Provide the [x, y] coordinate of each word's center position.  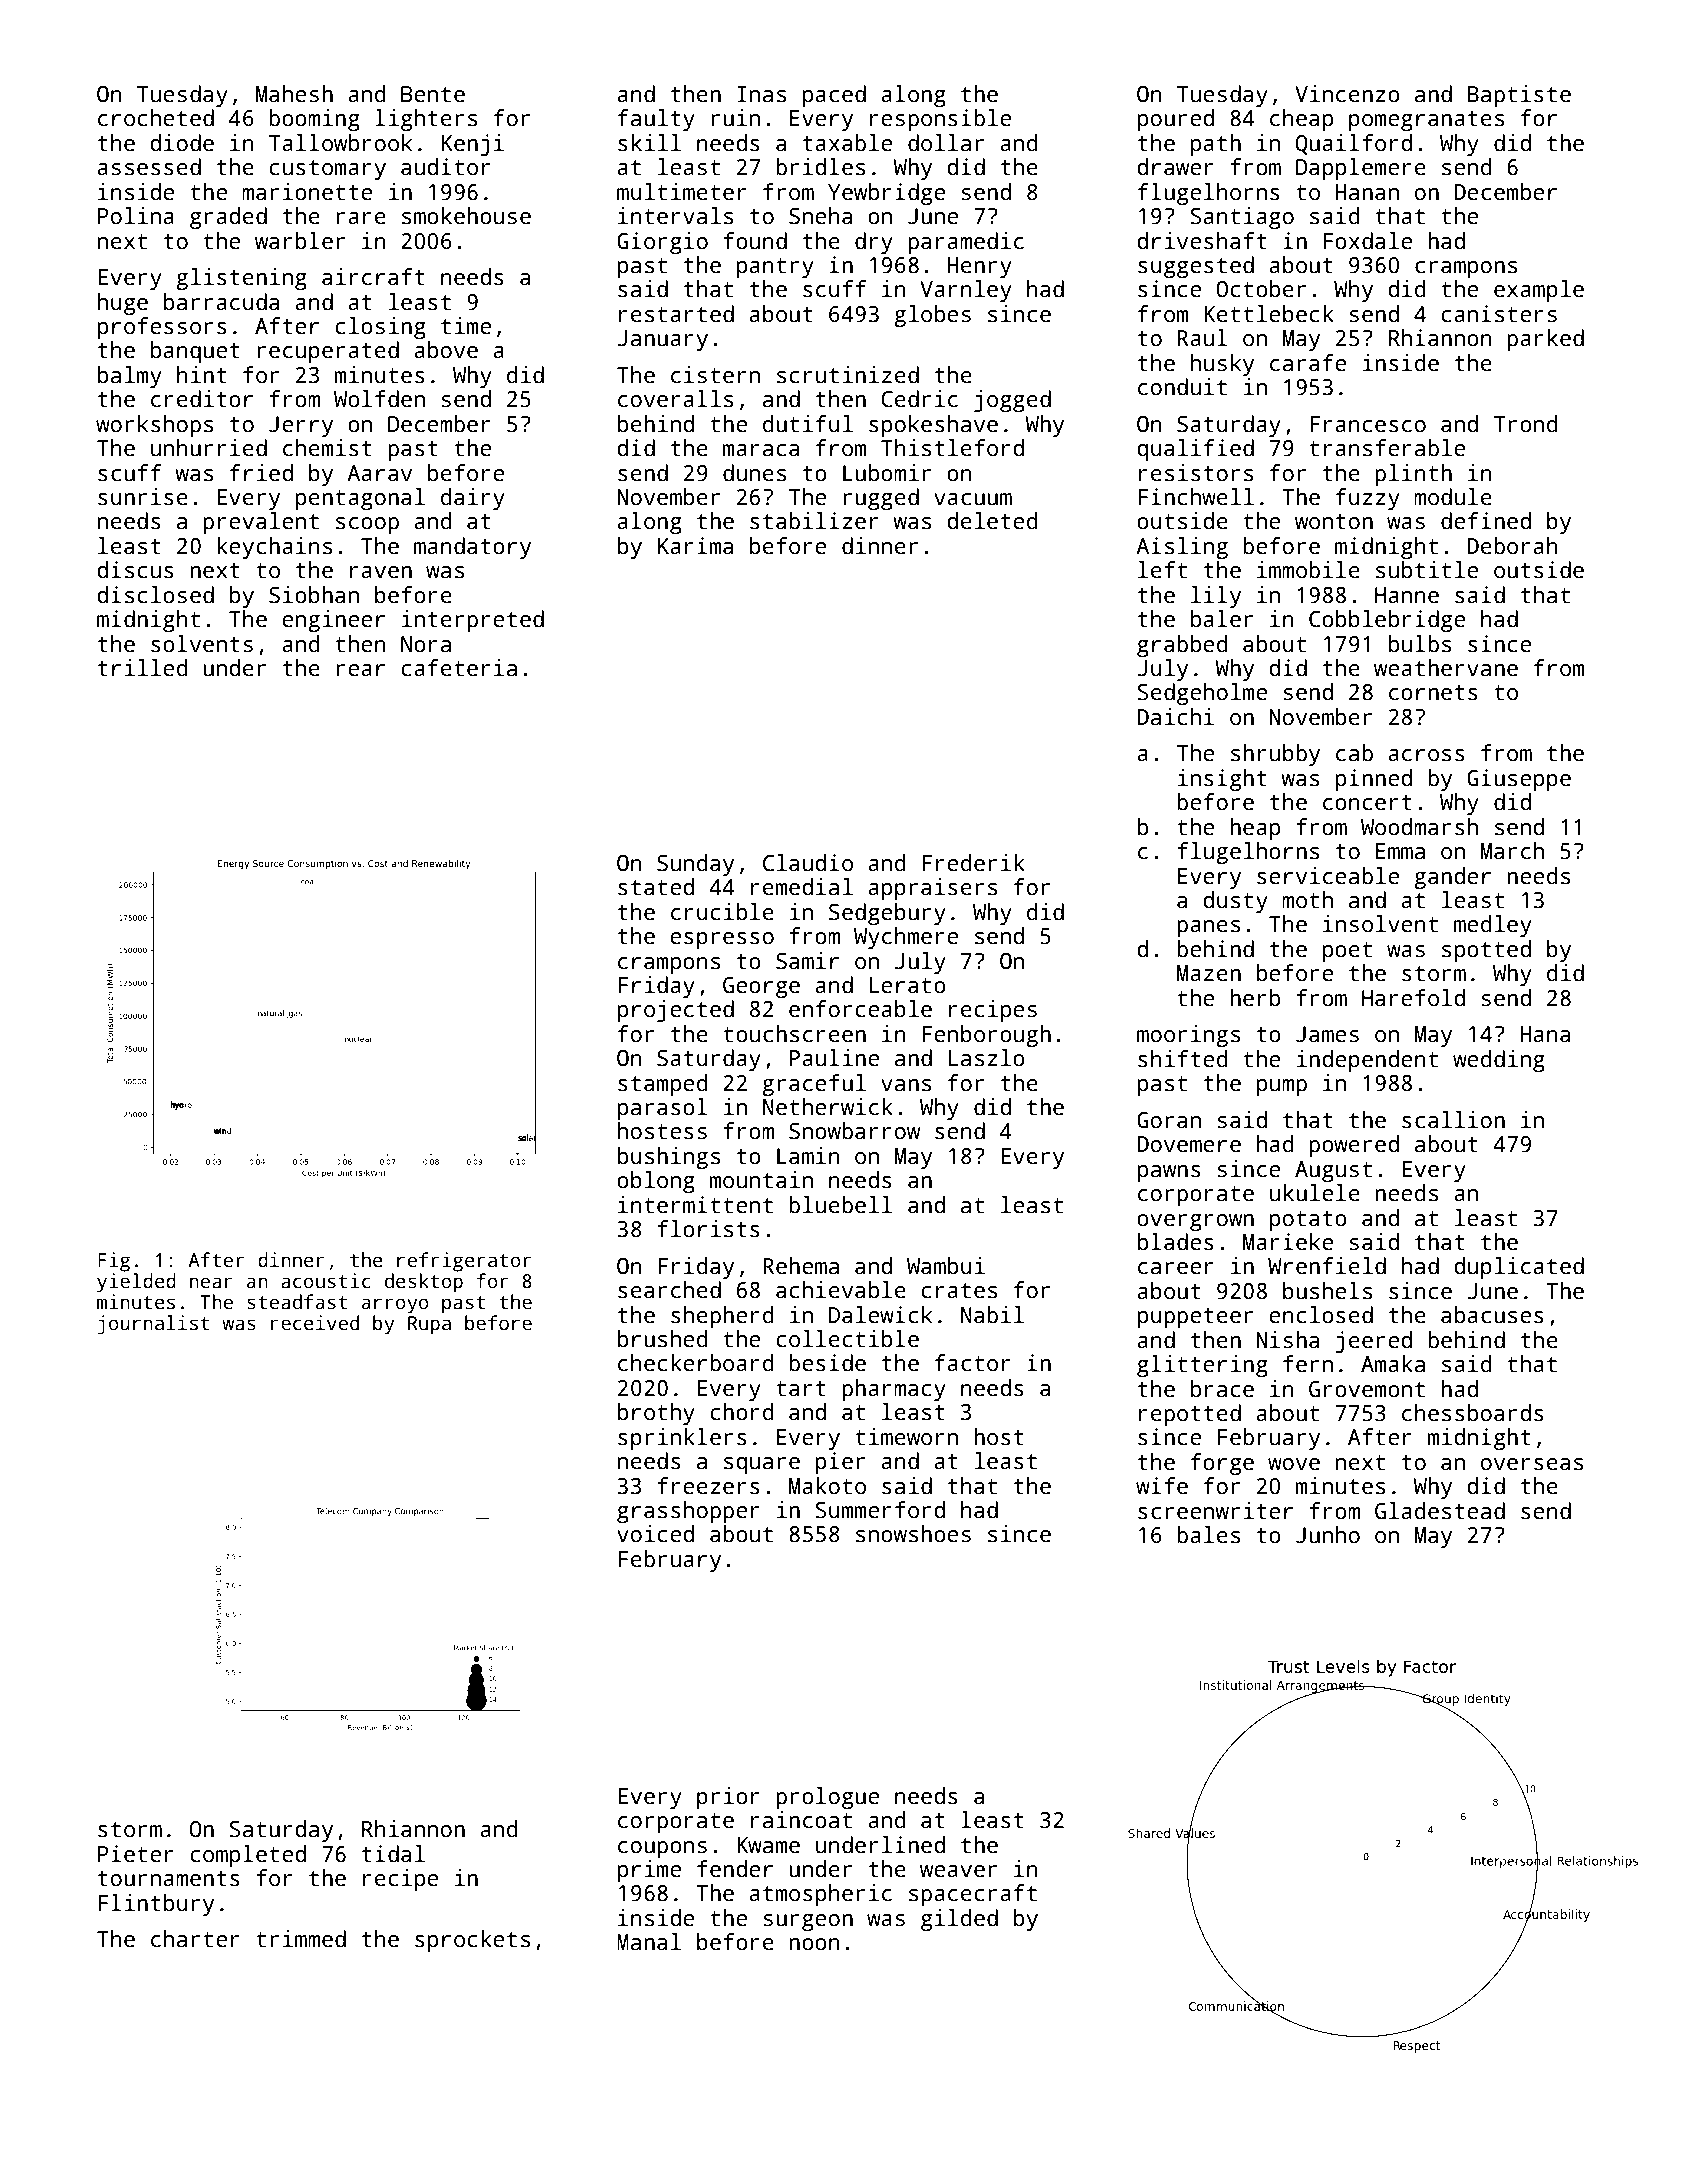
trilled [143, 668]
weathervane [1446, 668]
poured [1176, 120]
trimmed [301, 1939]
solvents [202, 644]
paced [834, 96]
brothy [656, 1414]
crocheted [156, 118]
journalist [153, 1325]
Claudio [808, 863]
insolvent [1380, 924]
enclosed [1321, 1315]
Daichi [1175, 717]
